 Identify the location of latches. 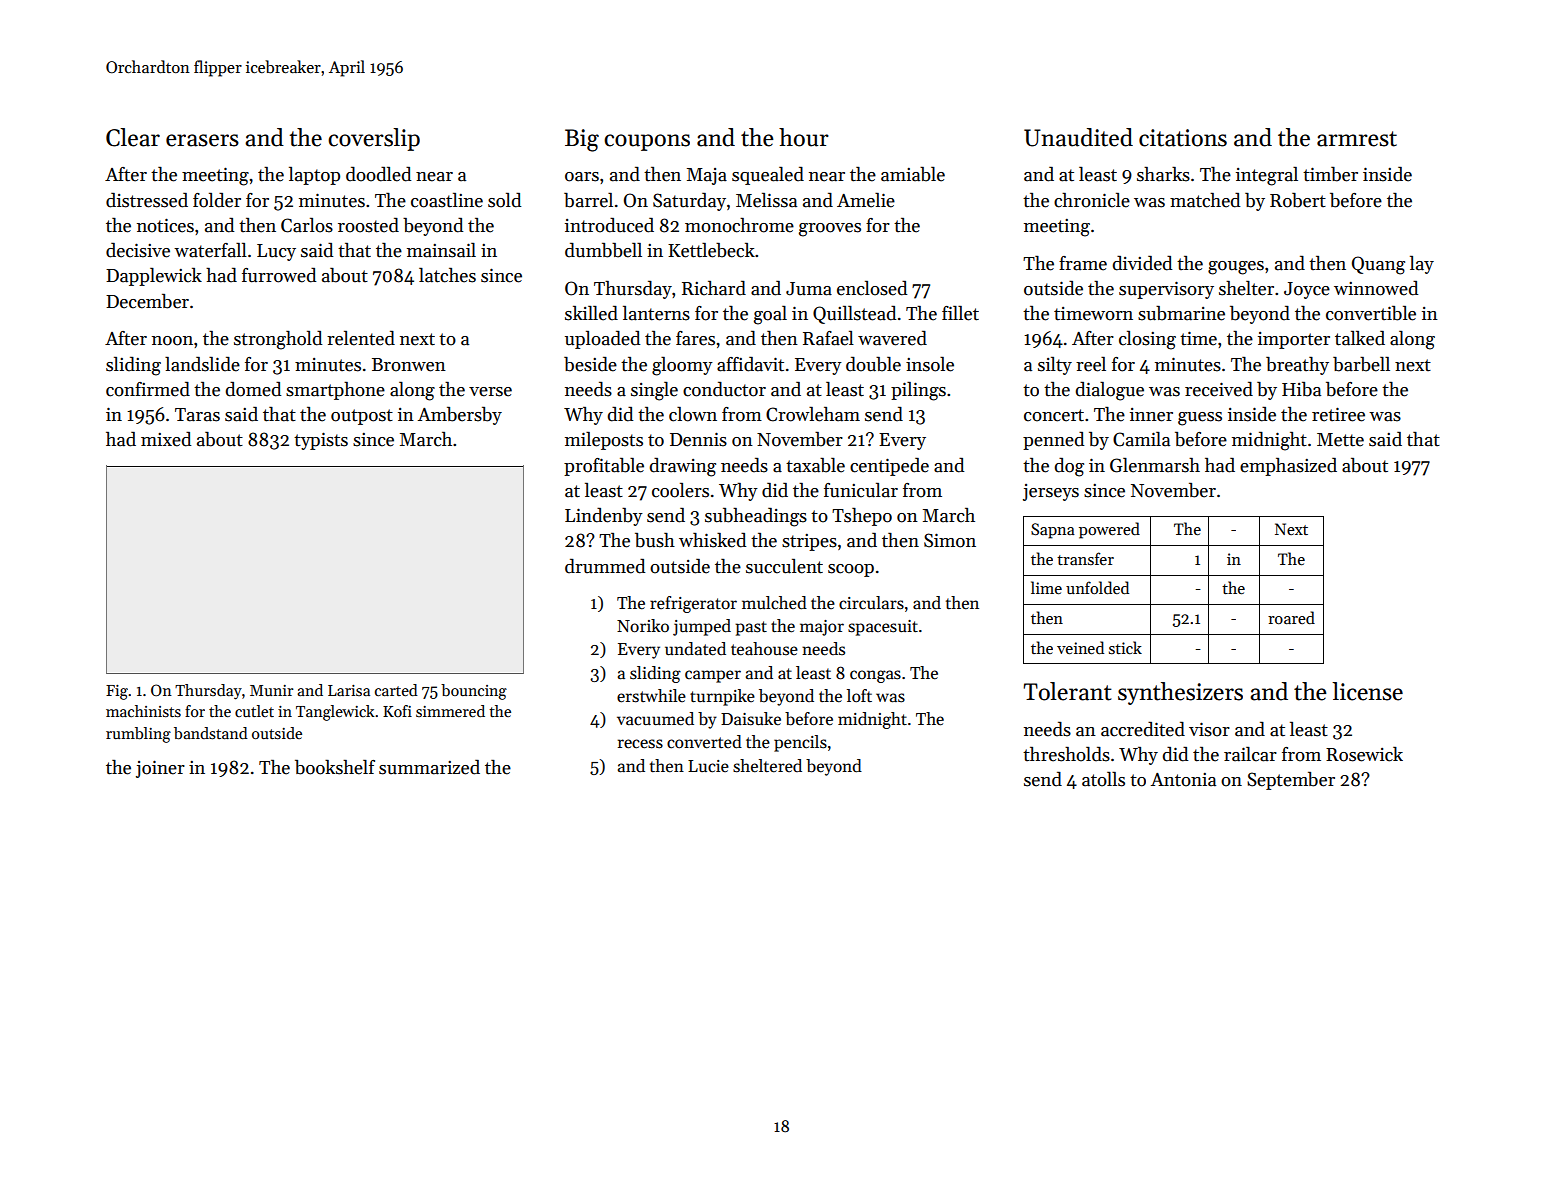
(447, 275).
